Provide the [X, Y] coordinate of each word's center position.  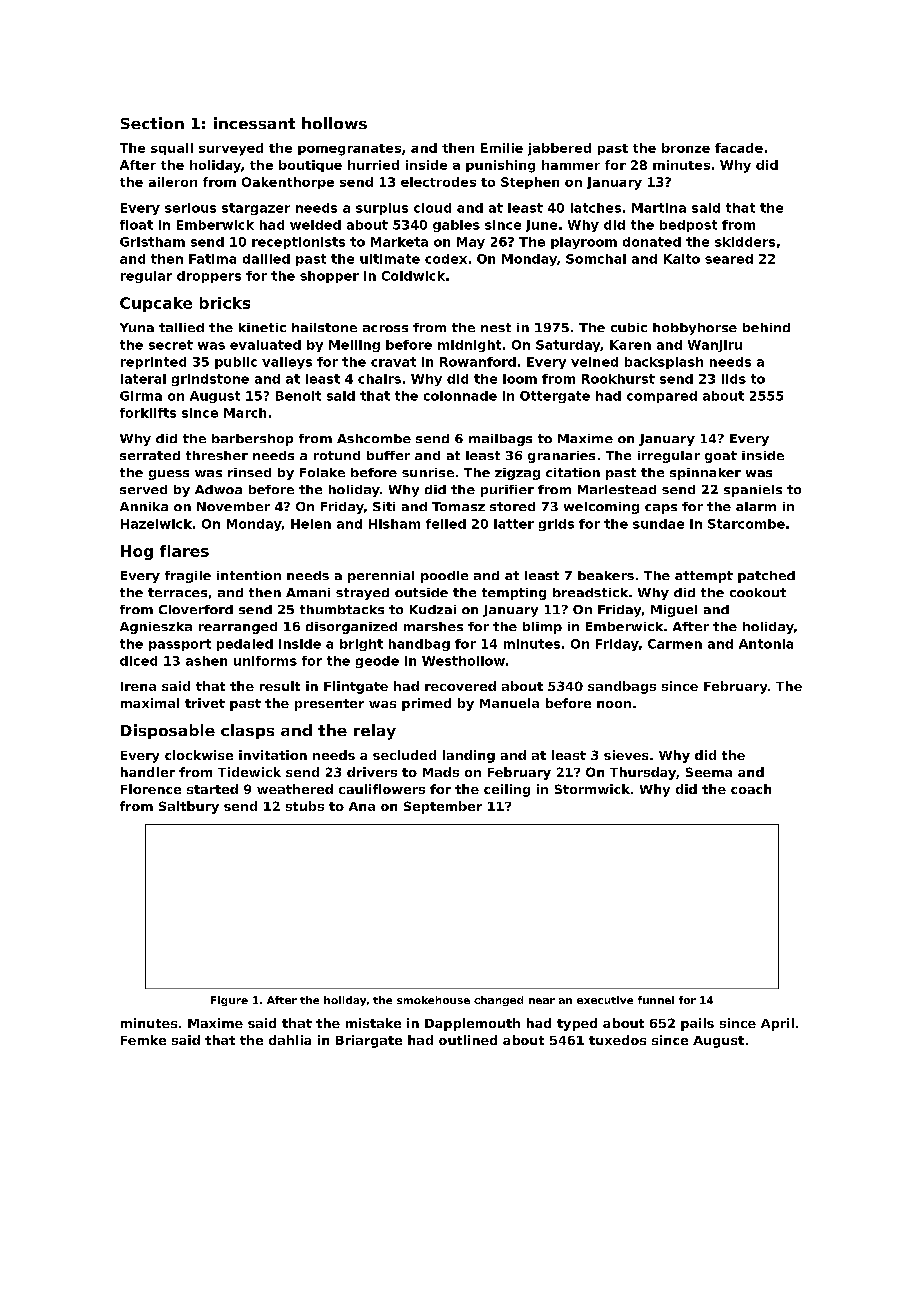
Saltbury [189, 807]
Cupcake [156, 304]
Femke [143, 1040]
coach [751, 789]
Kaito [682, 259]
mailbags [500, 440]
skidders [745, 242]
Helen [311, 524]
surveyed [231, 149]
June [541, 226]
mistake [373, 1023]
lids [734, 379]
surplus [382, 209]
